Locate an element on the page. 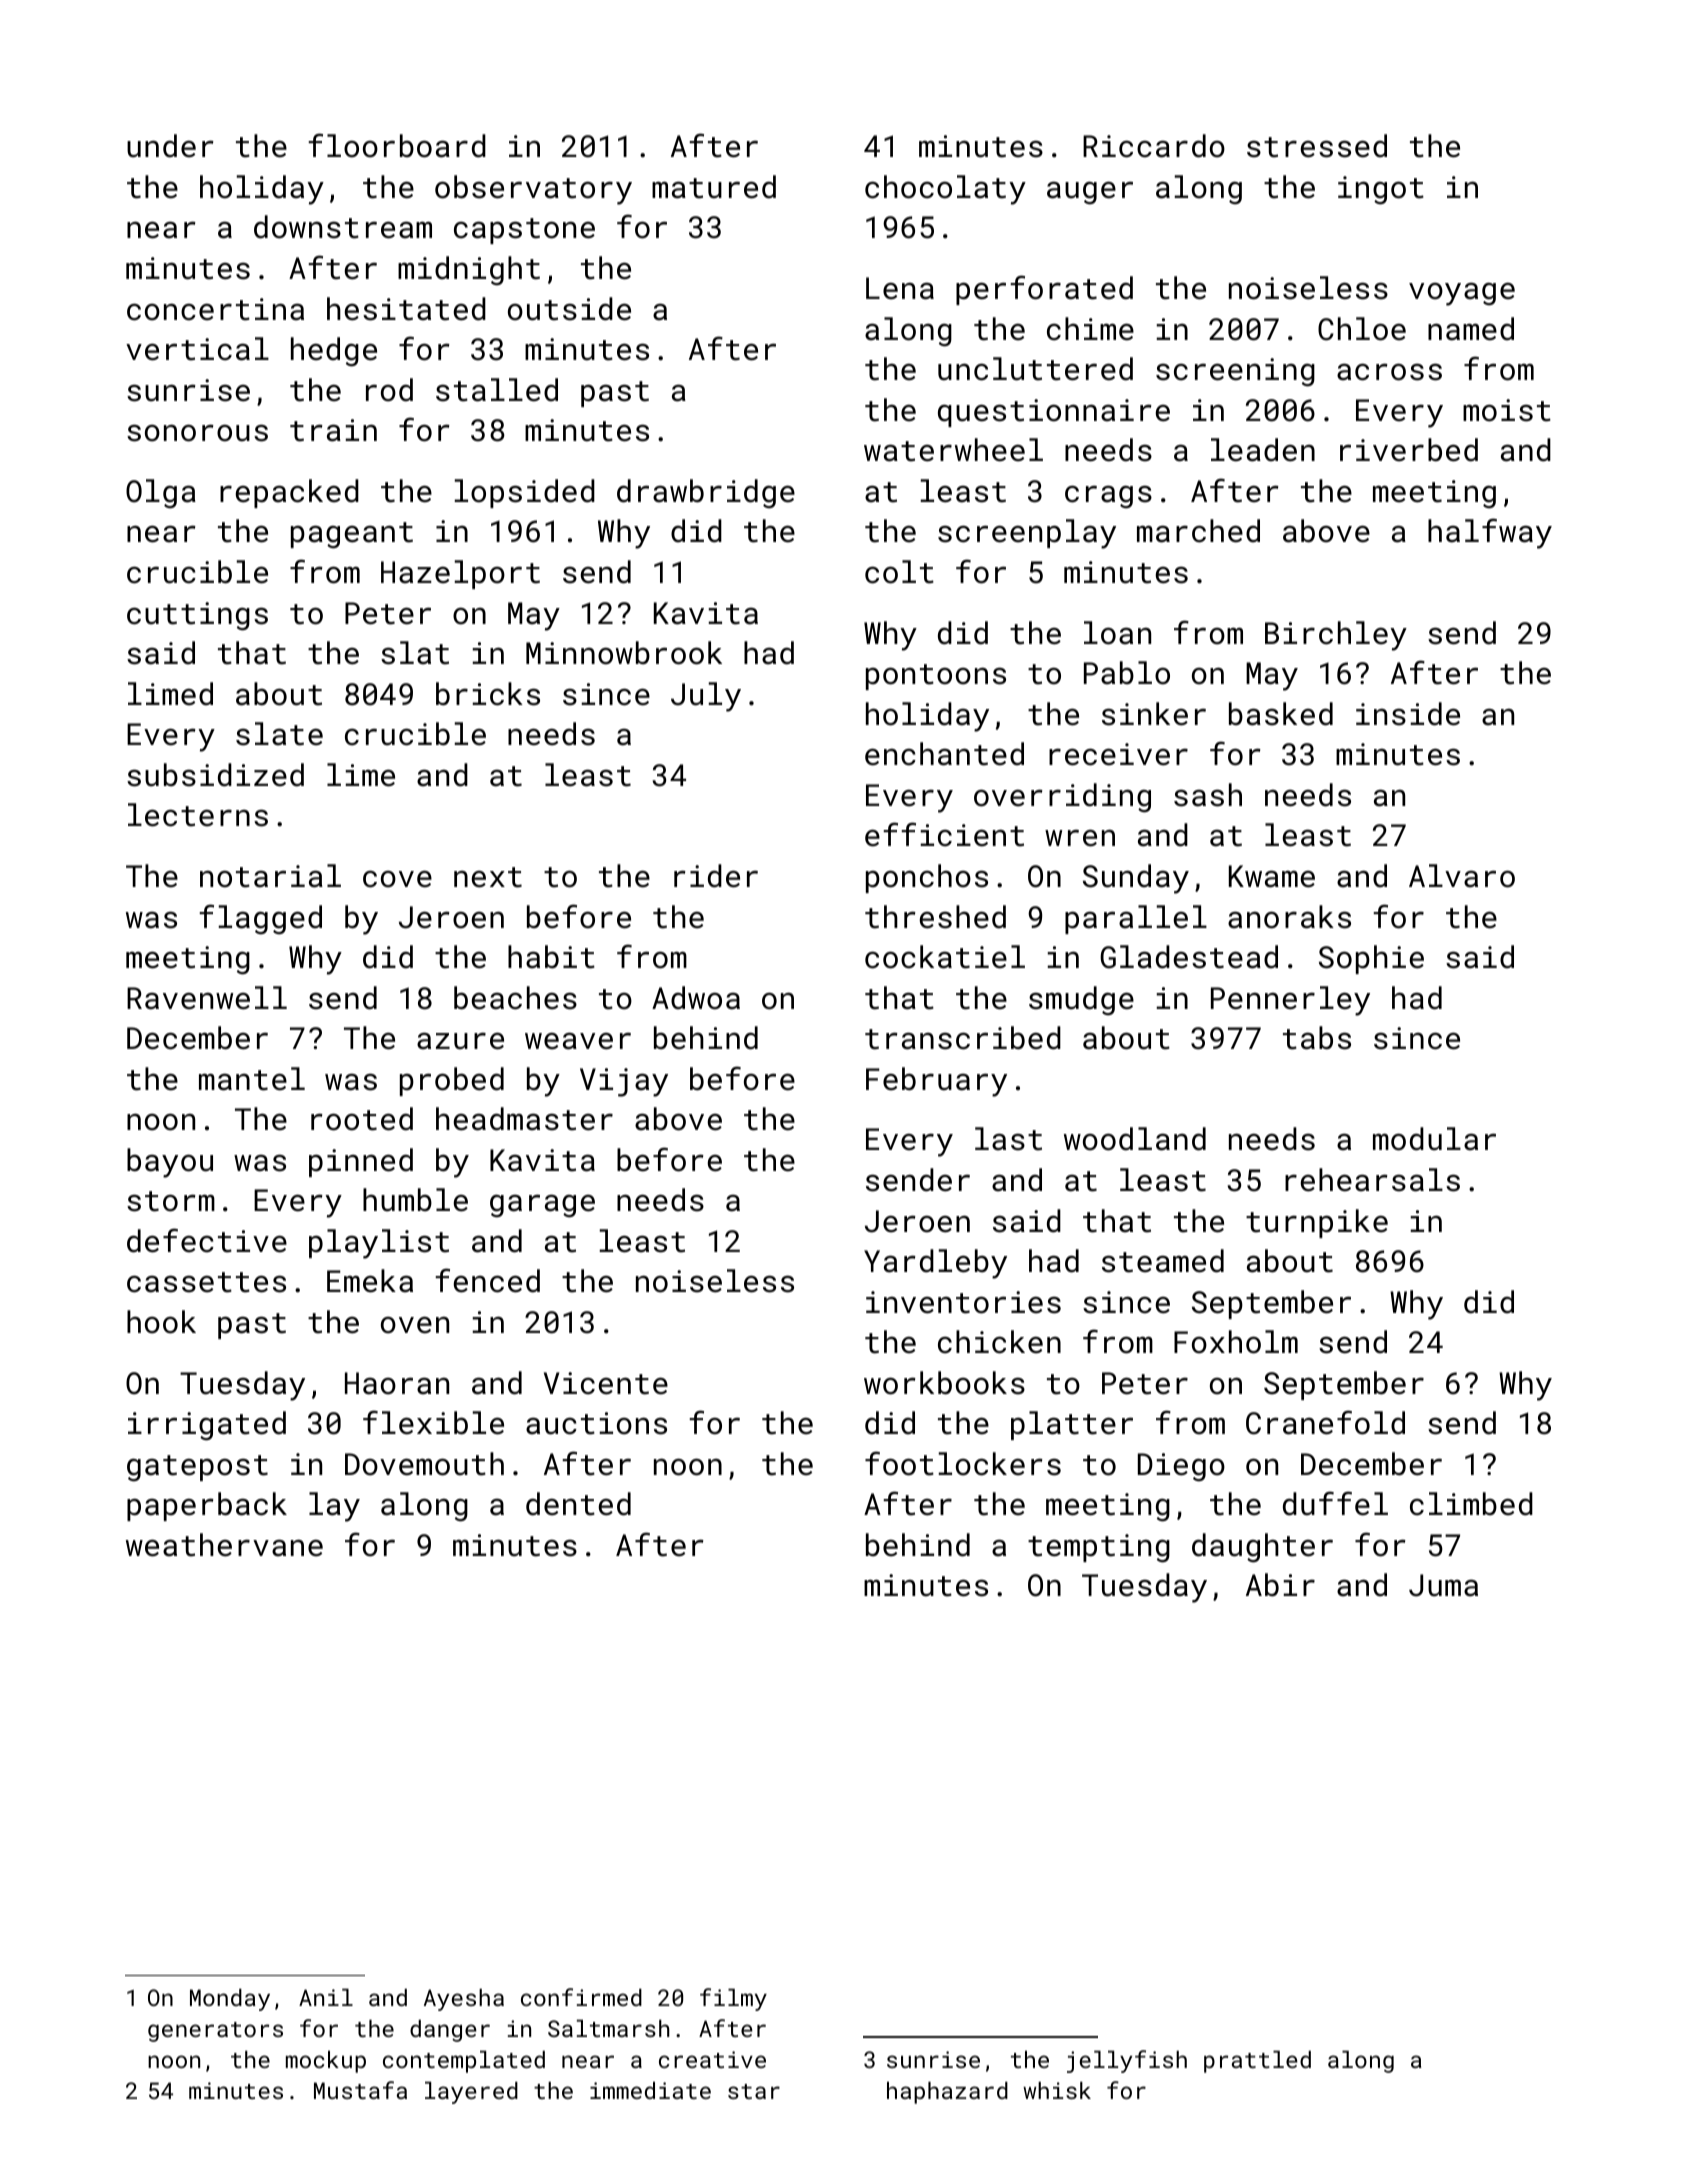 This image has width=1683, height=2178. auger is located at coordinates (1090, 193).
